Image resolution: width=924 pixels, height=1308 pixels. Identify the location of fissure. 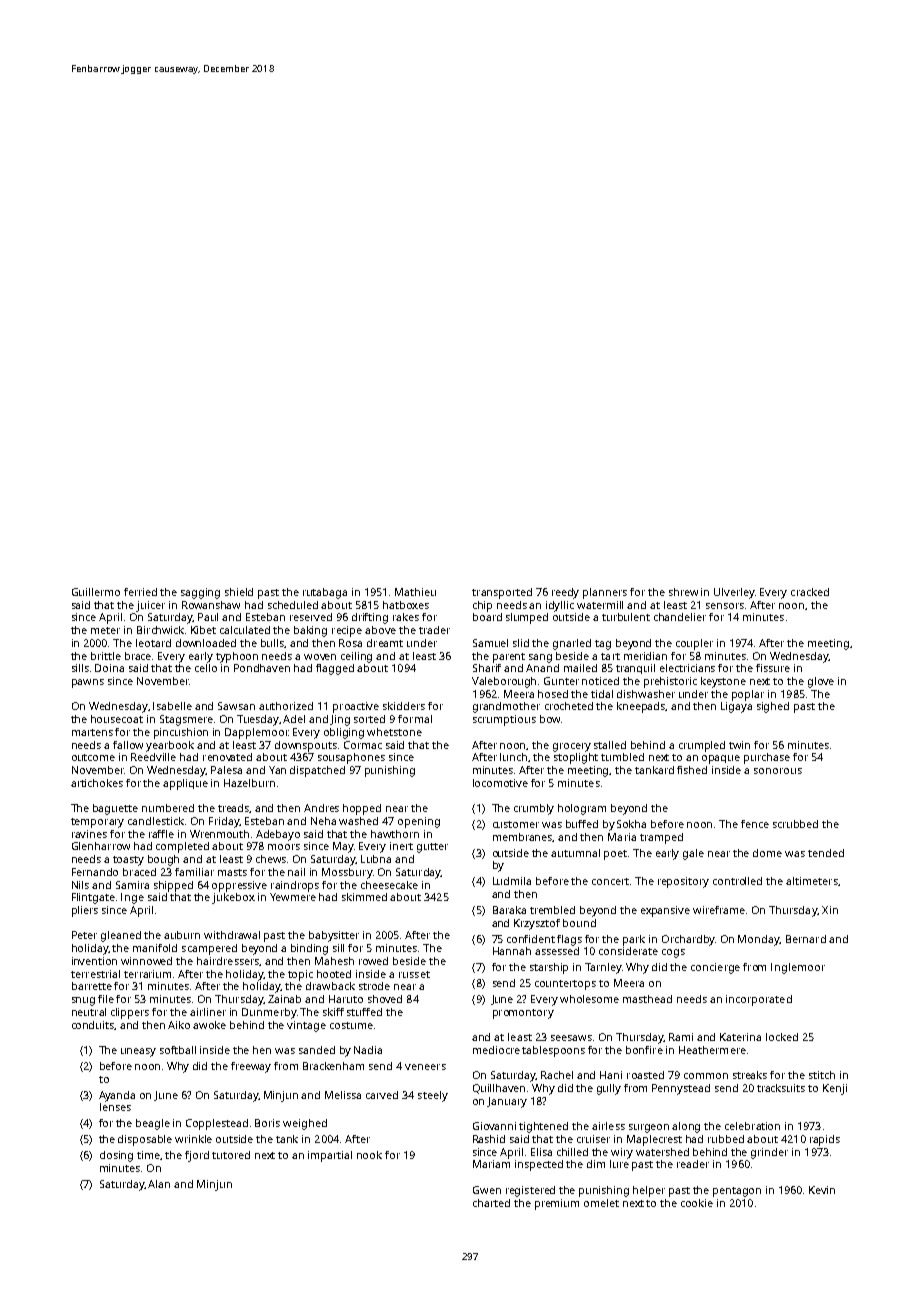
(773, 668).
